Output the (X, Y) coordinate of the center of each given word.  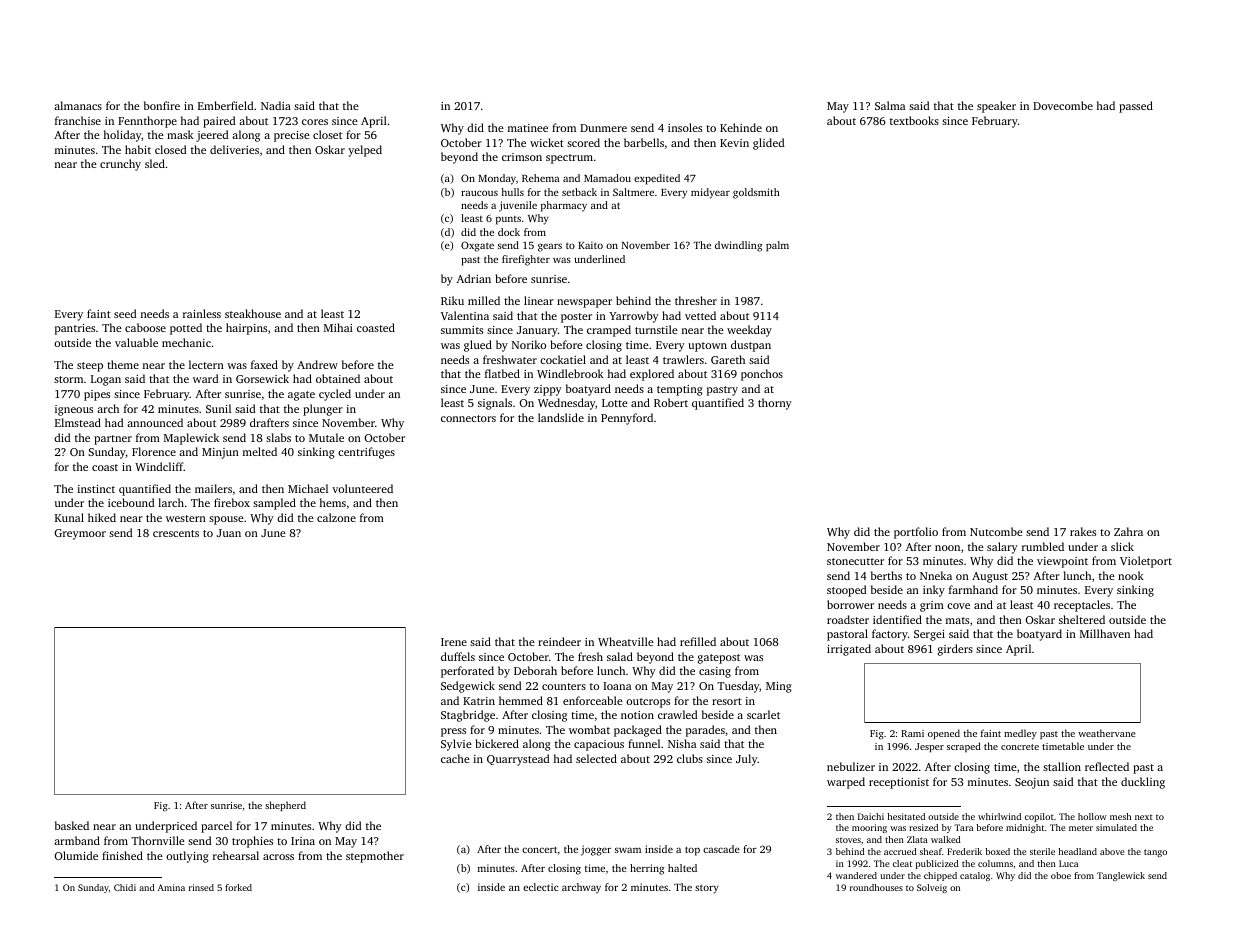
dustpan (751, 346)
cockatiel (563, 359)
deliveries (234, 149)
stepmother (375, 857)
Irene (454, 642)
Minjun (220, 453)
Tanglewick (1121, 876)
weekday (749, 331)
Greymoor (80, 534)
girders (955, 650)
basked (72, 825)
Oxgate (477, 246)
